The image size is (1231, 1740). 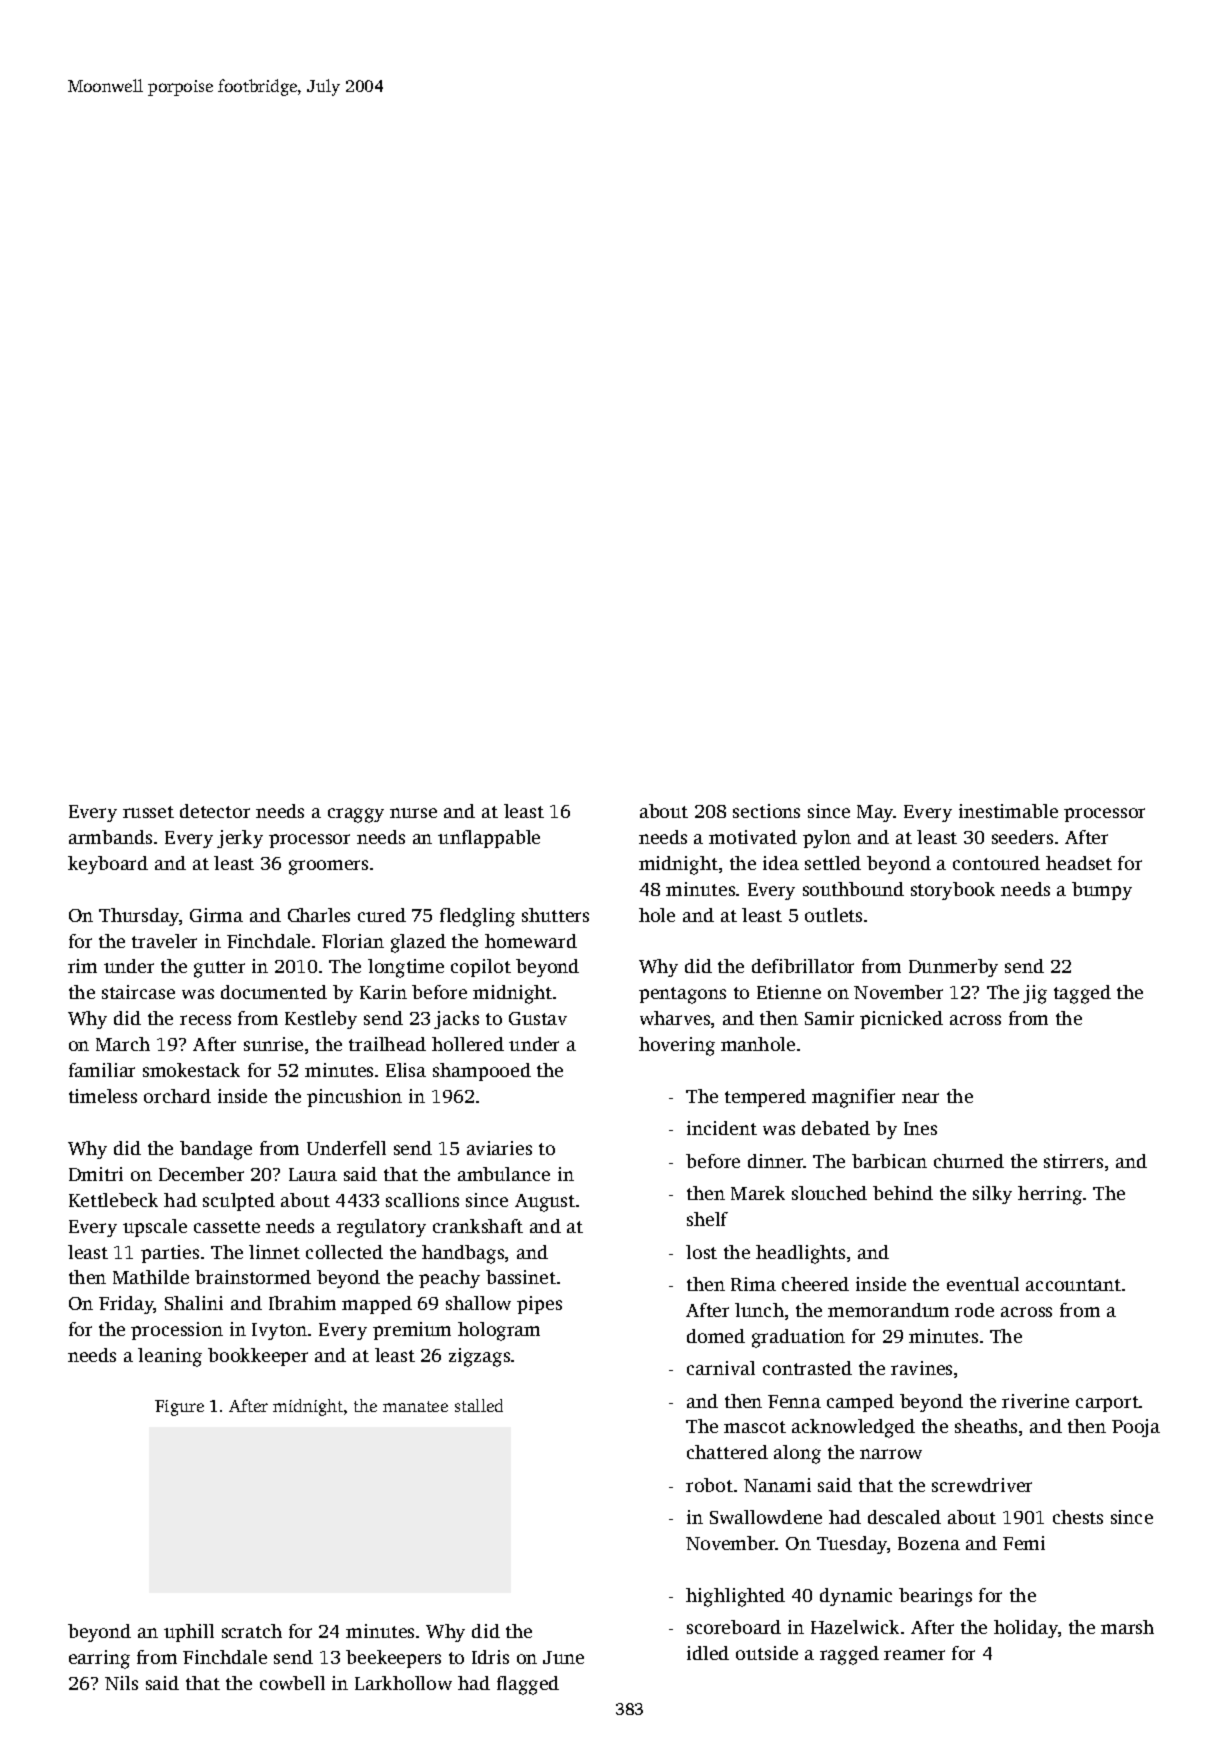 What do you see at coordinates (302, 1303) in the screenshot?
I see `Ibrahim` at bounding box center [302, 1303].
